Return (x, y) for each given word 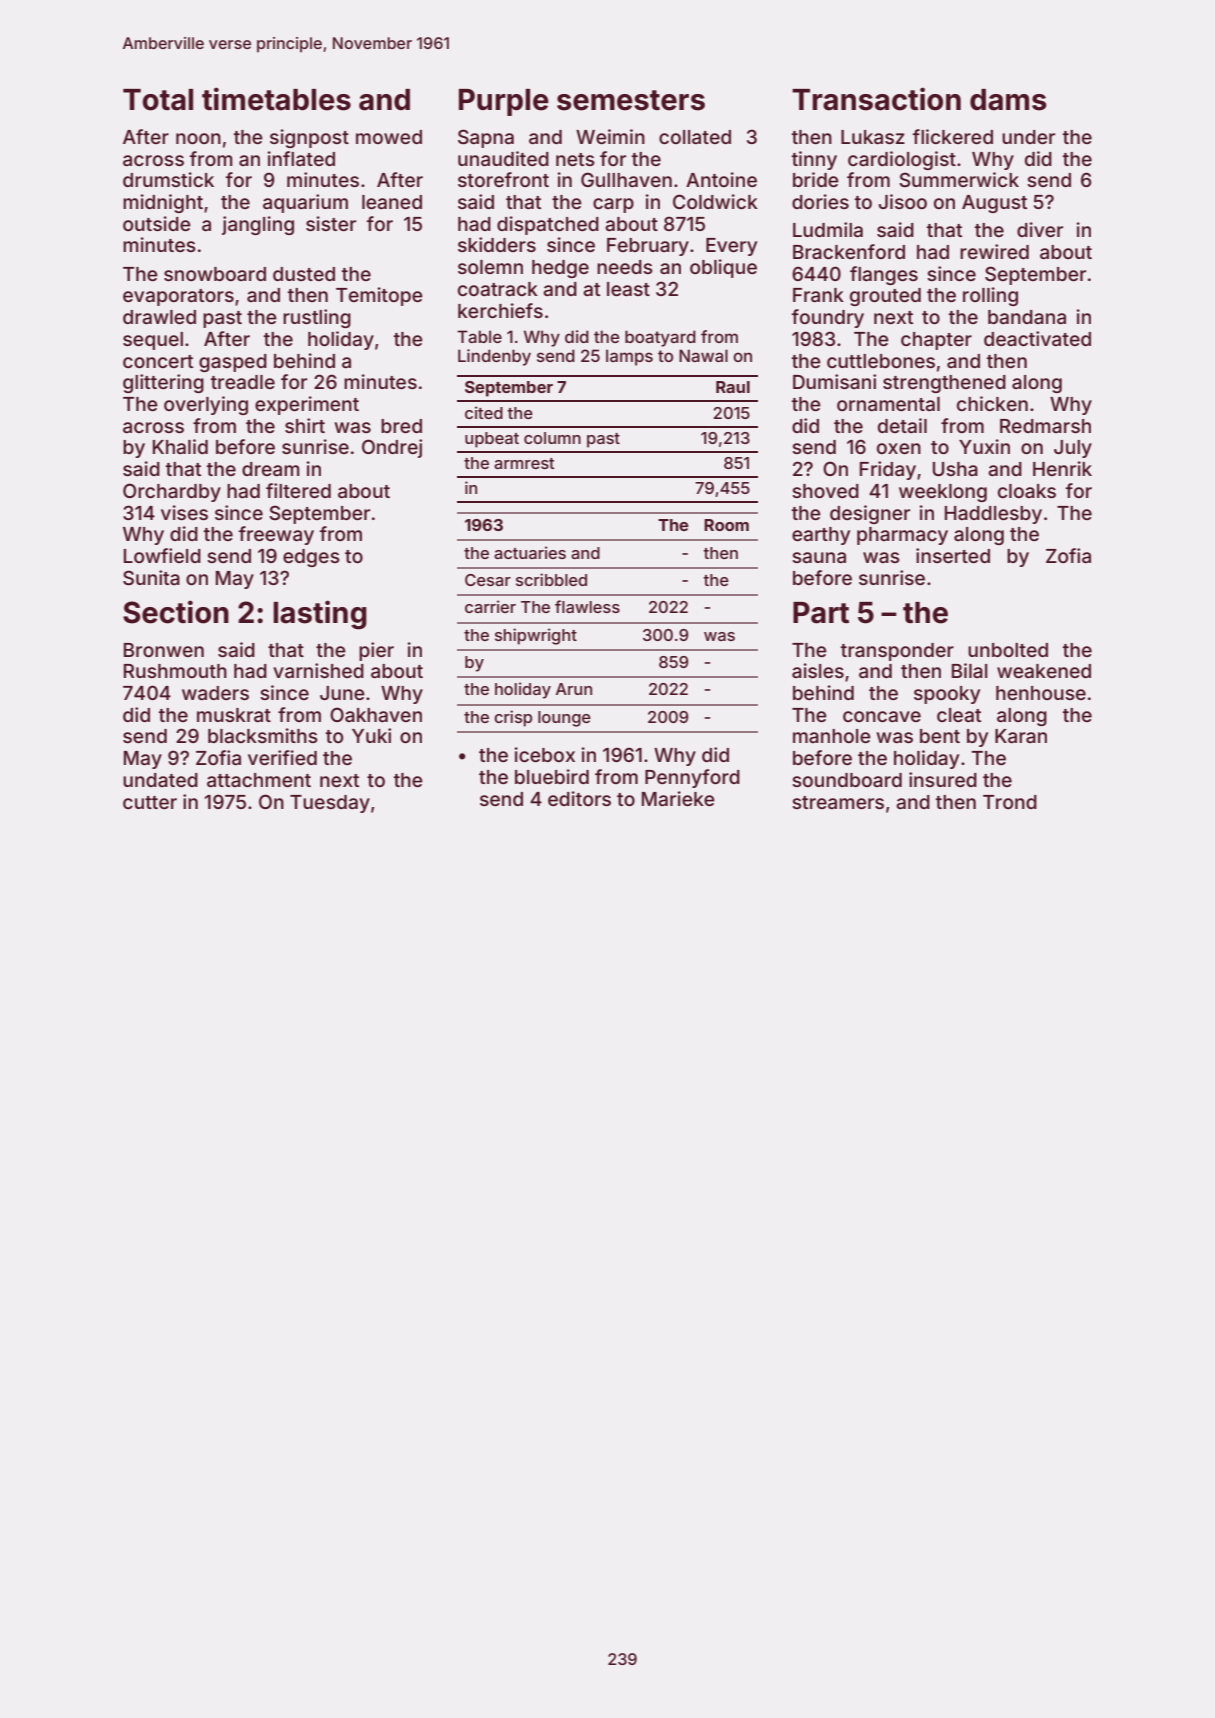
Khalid (180, 446)
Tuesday (330, 804)
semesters (631, 100)
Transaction (876, 99)
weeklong (943, 493)
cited (484, 412)
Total (158, 100)
